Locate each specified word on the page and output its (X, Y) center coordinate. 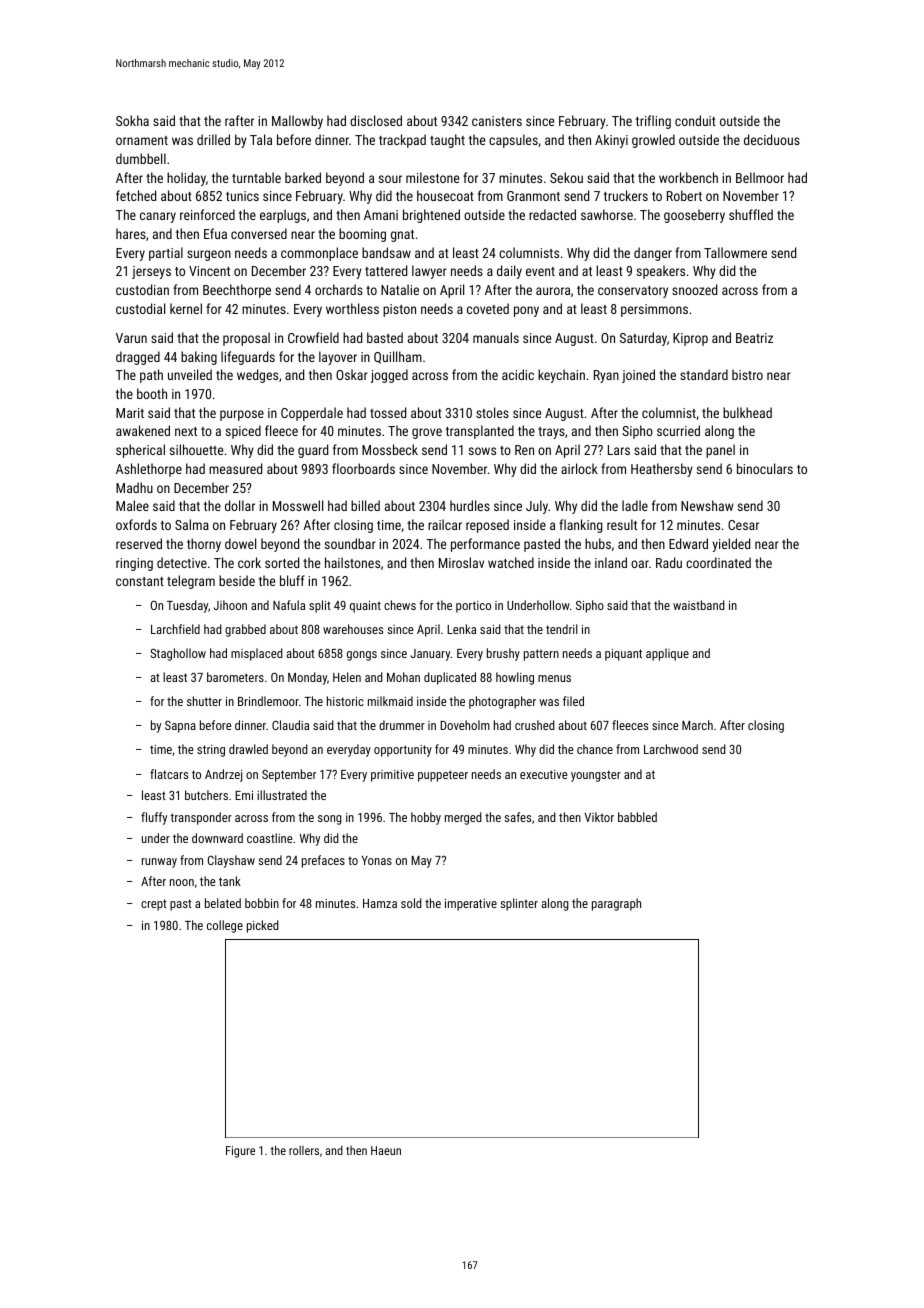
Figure (240, 1152)
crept (154, 905)
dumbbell (141, 158)
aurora (553, 291)
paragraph (616, 904)
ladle (635, 505)
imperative (471, 905)
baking (199, 358)
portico (473, 607)
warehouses (353, 629)
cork (249, 562)
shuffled (751, 214)
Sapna (180, 727)
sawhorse (607, 214)
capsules (513, 141)
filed (573, 701)
